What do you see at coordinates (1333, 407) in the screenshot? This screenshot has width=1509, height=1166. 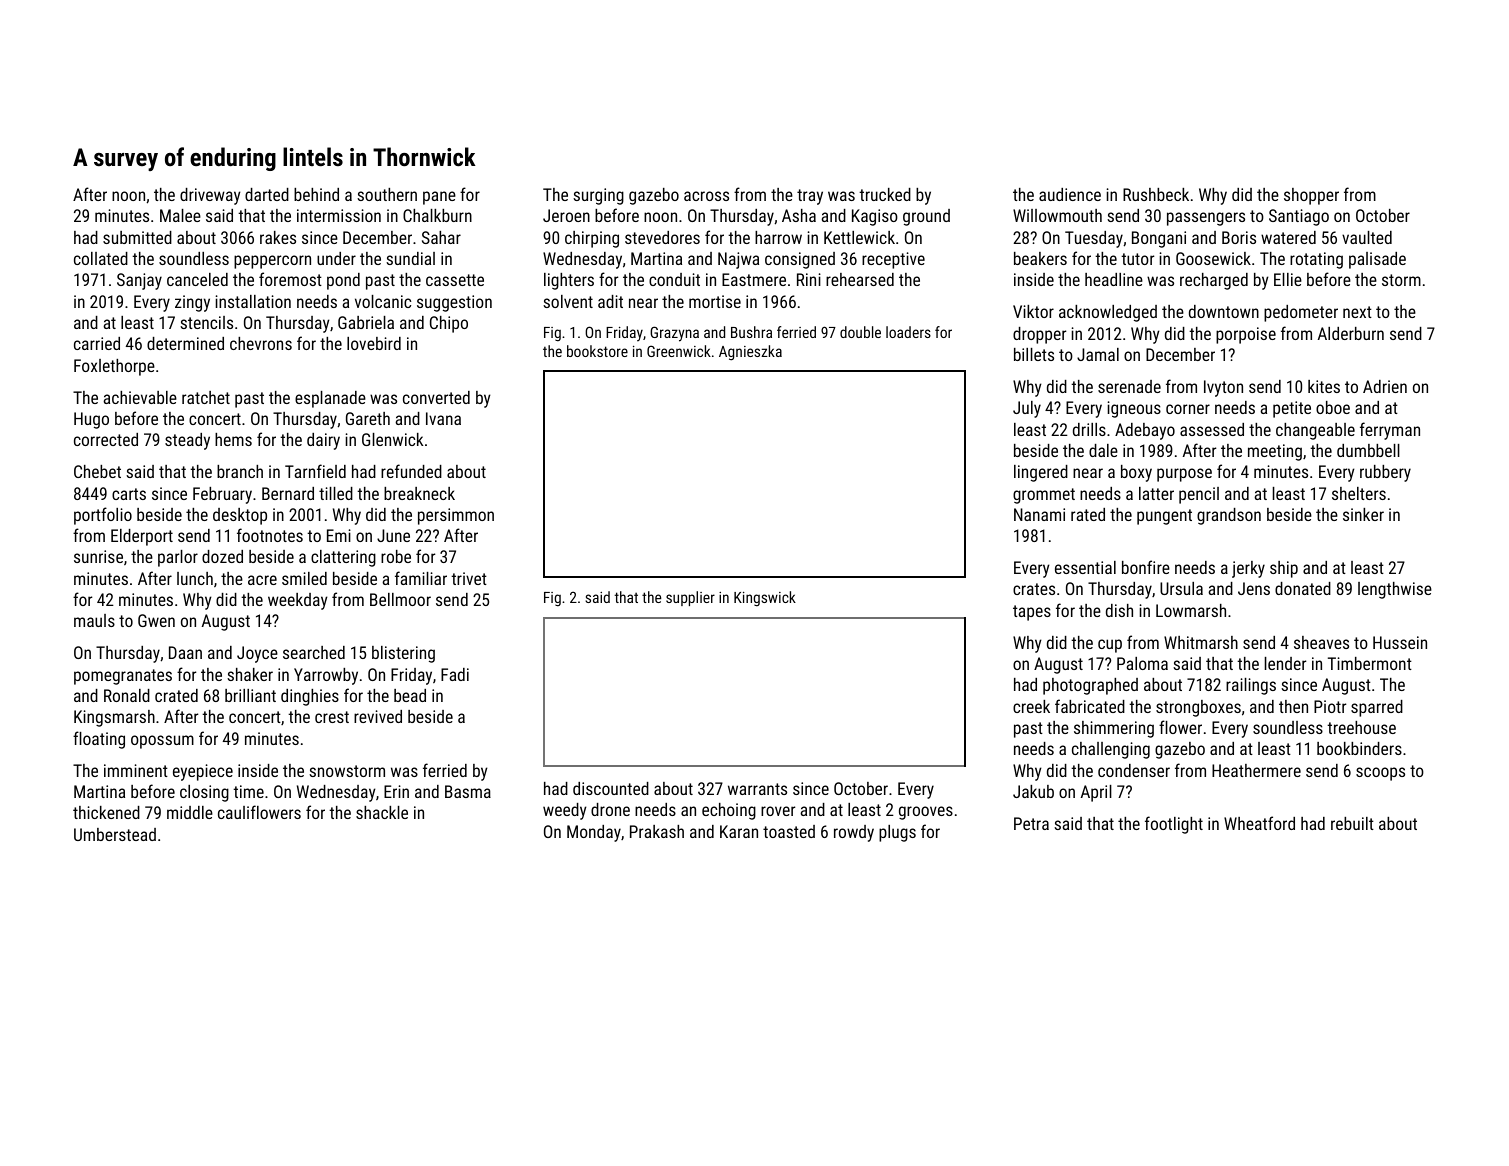 I see `oboe` at bounding box center [1333, 407].
